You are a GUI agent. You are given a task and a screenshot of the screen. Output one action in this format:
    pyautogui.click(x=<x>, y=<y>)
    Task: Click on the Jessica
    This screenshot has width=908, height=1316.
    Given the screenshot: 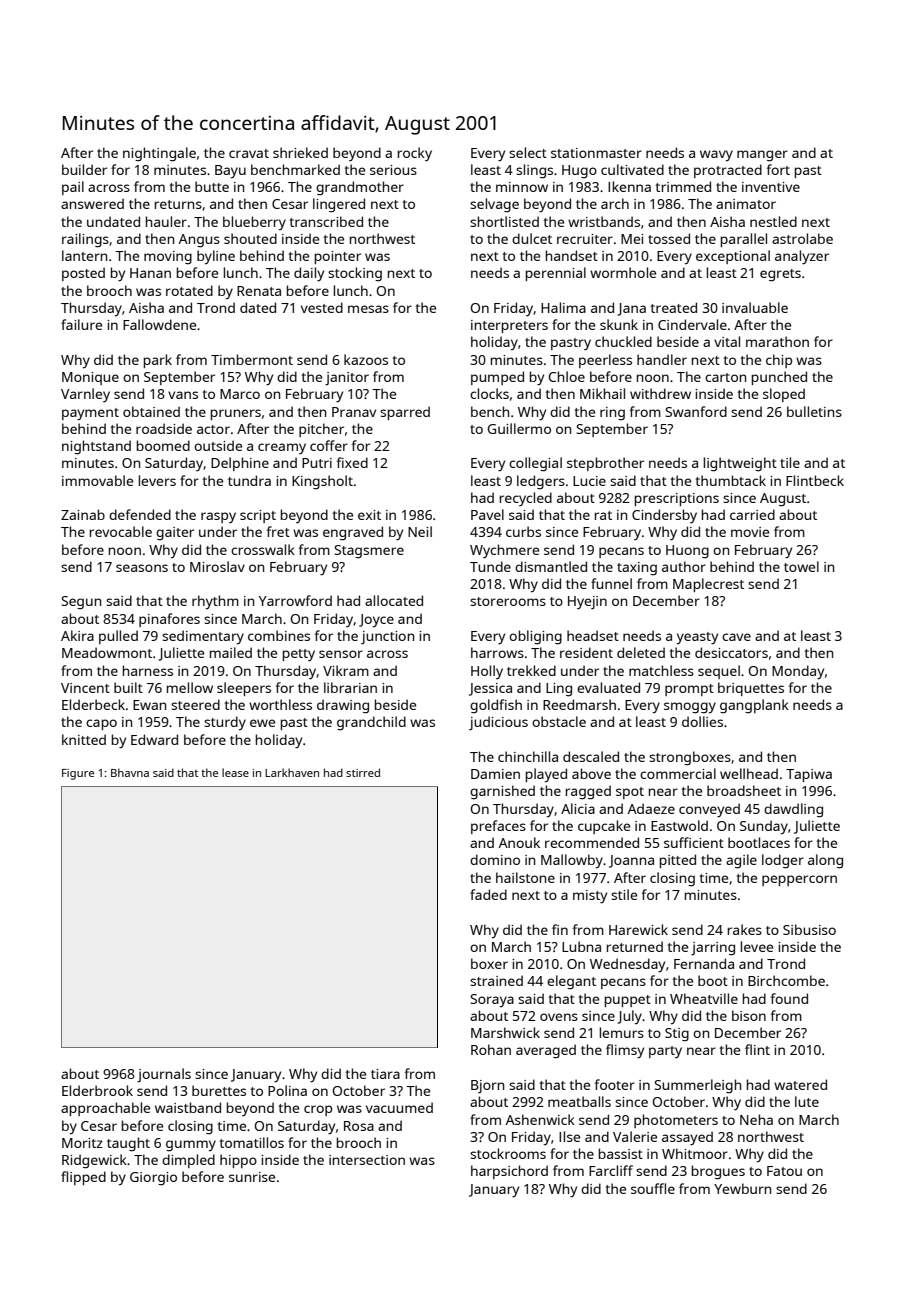 What is the action you would take?
    pyautogui.click(x=490, y=689)
